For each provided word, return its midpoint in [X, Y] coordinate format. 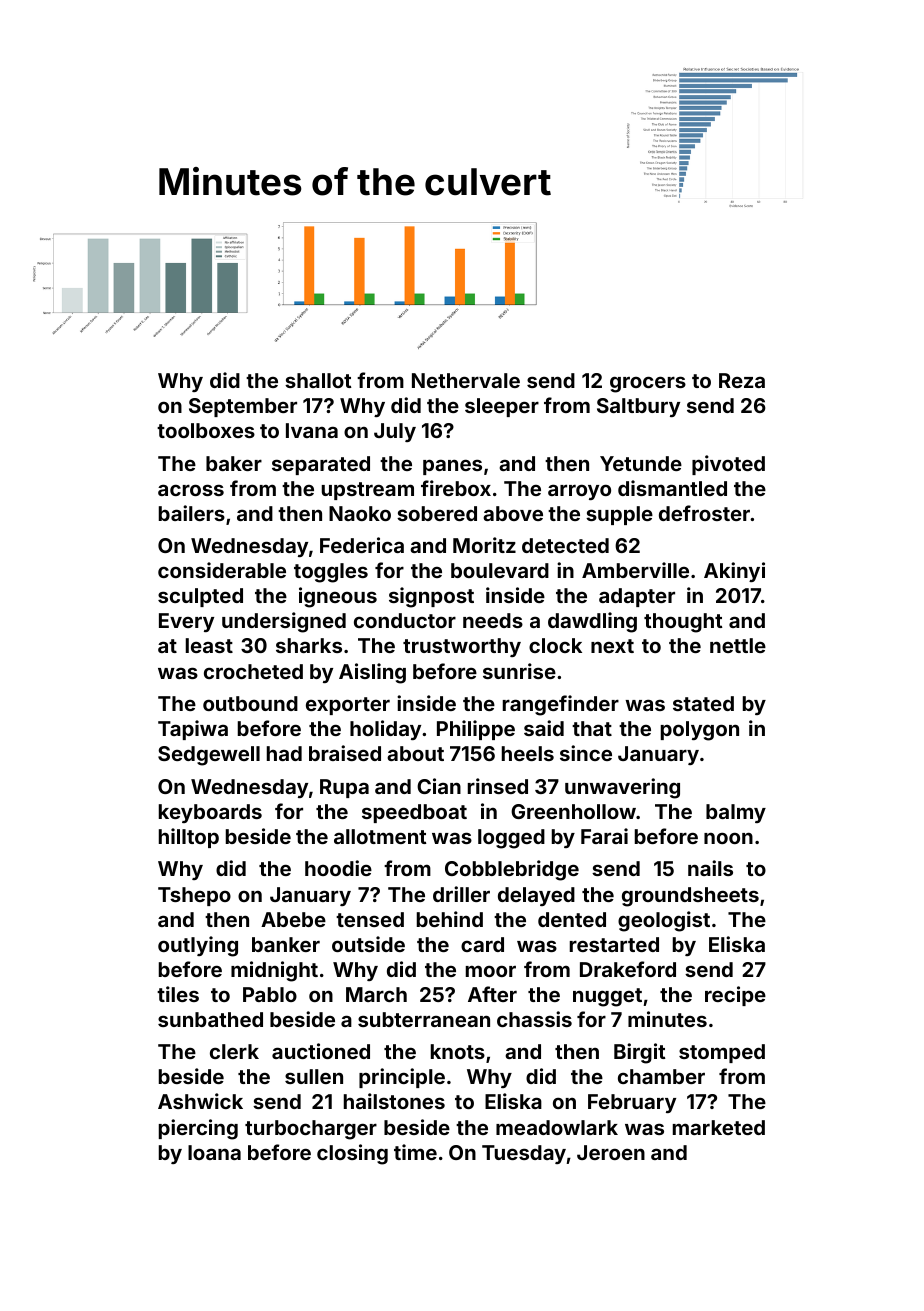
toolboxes [206, 430]
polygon [700, 731]
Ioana [214, 1152]
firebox [456, 488]
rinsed [498, 786]
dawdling [592, 622]
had [284, 753]
